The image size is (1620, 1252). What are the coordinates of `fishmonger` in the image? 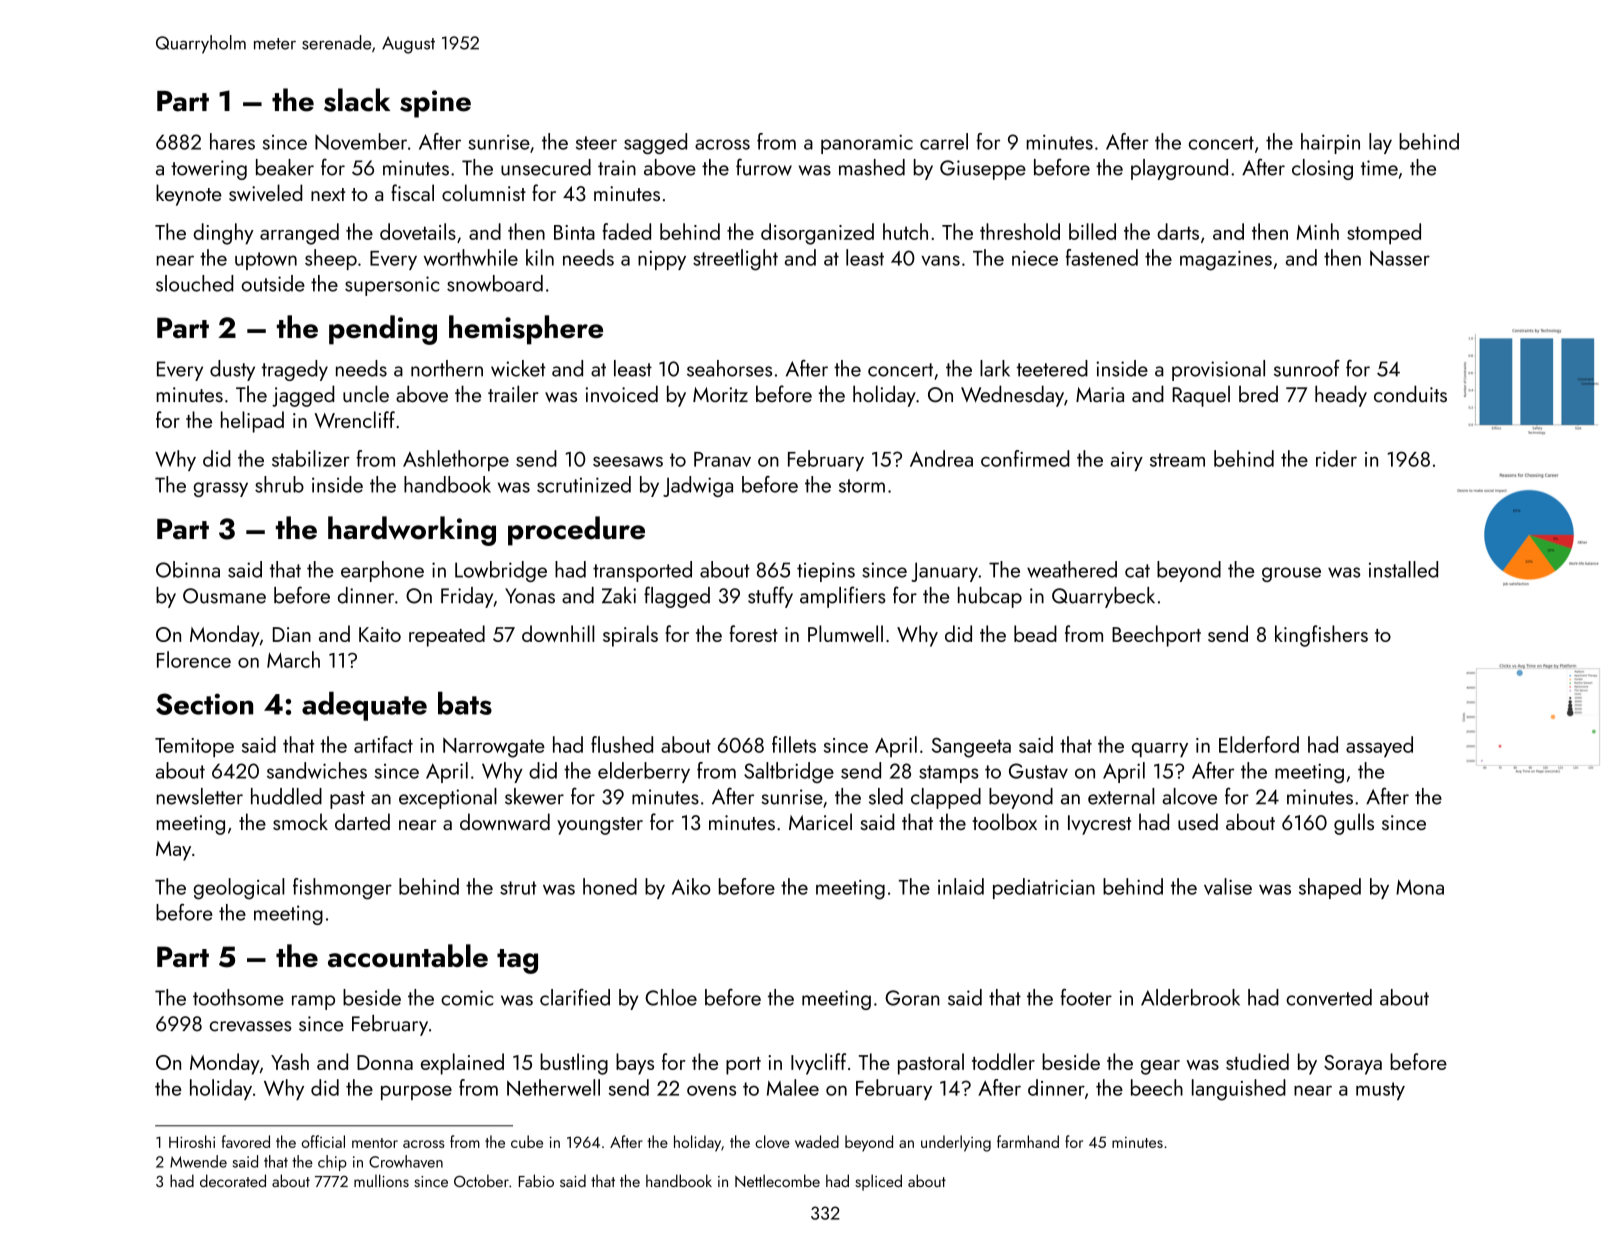 It's located at (342, 889).
